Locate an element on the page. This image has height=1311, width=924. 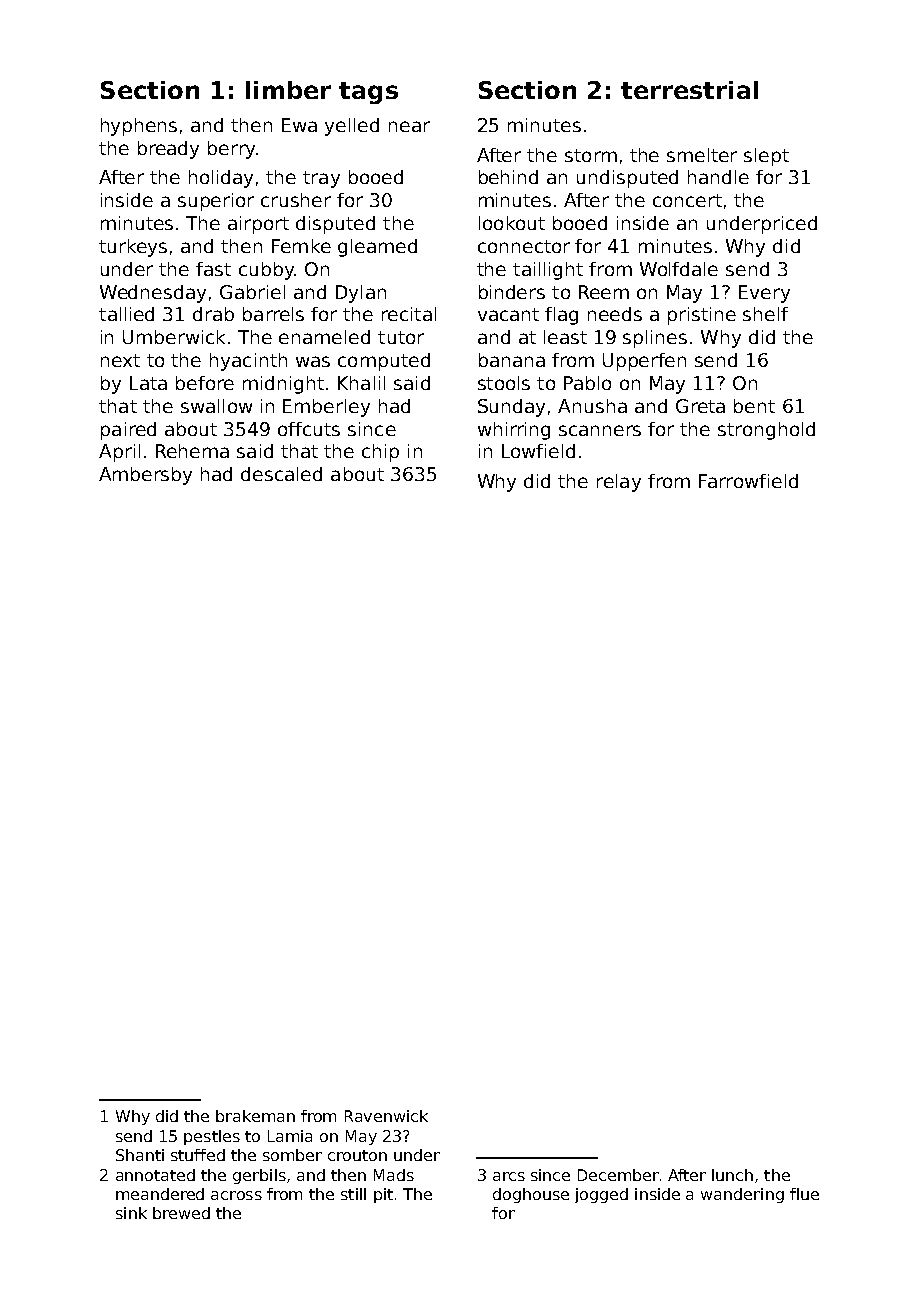
Lowfield is located at coordinates (538, 451).
